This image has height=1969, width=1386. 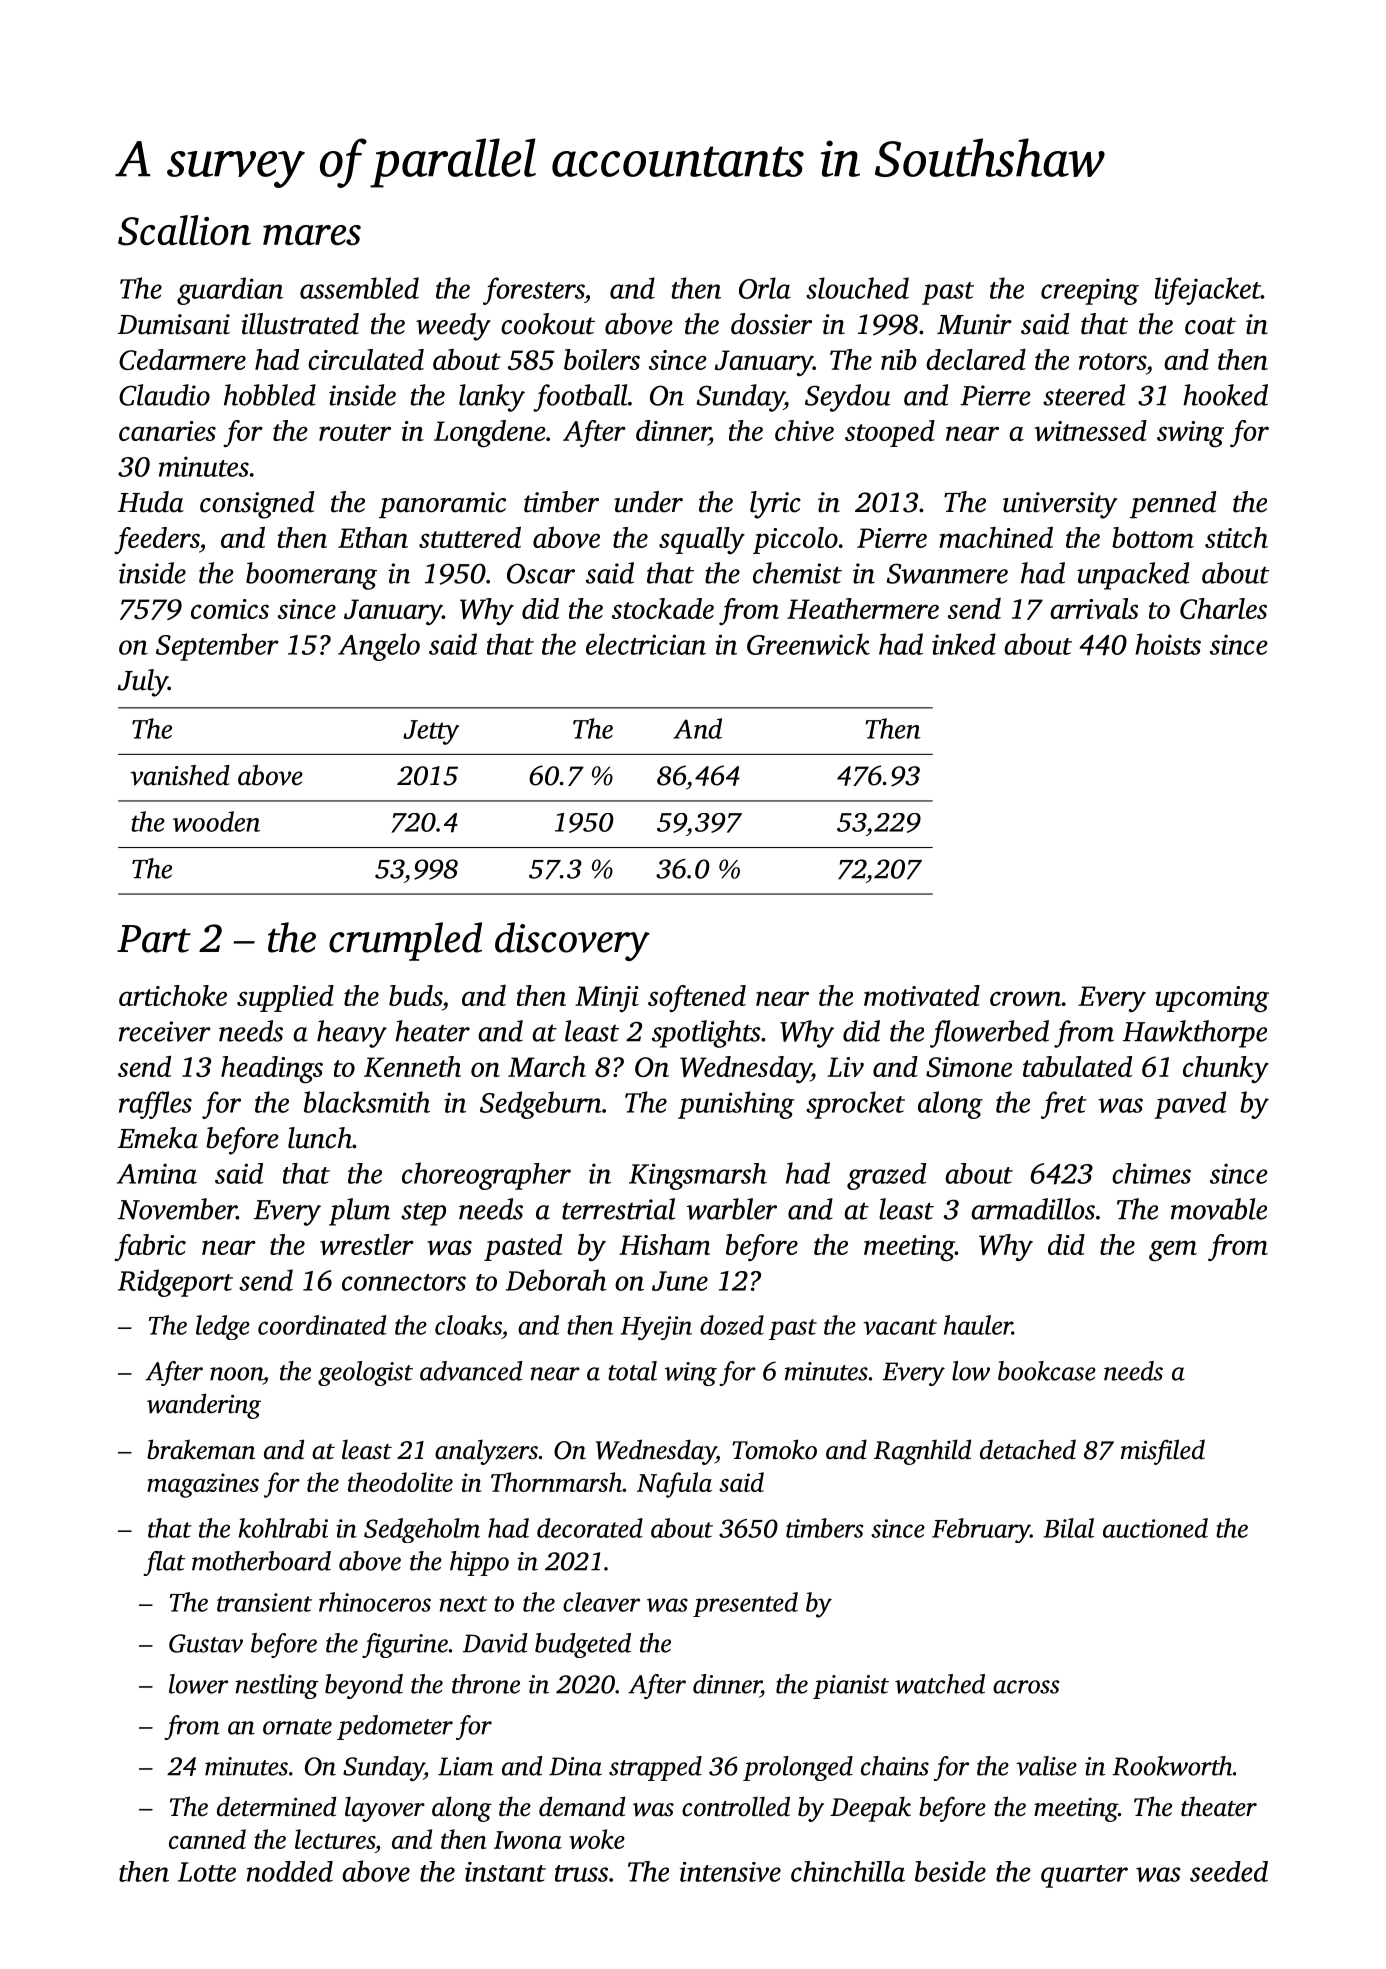 I want to click on truss, so click(x=581, y=1873).
